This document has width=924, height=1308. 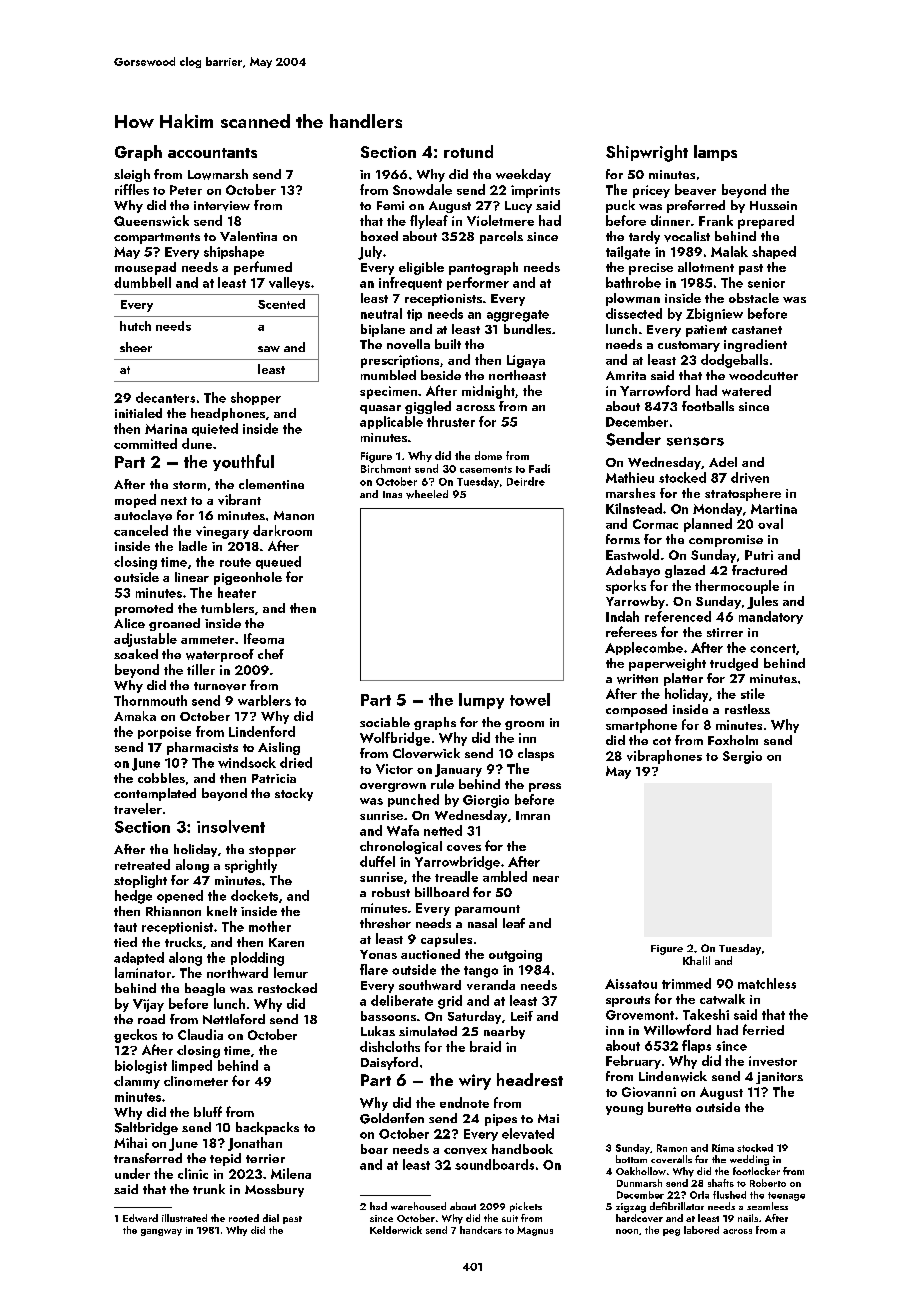 What do you see at coordinates (708, 525) in the document?
I see `planned` at bounding box center [708, 525].
